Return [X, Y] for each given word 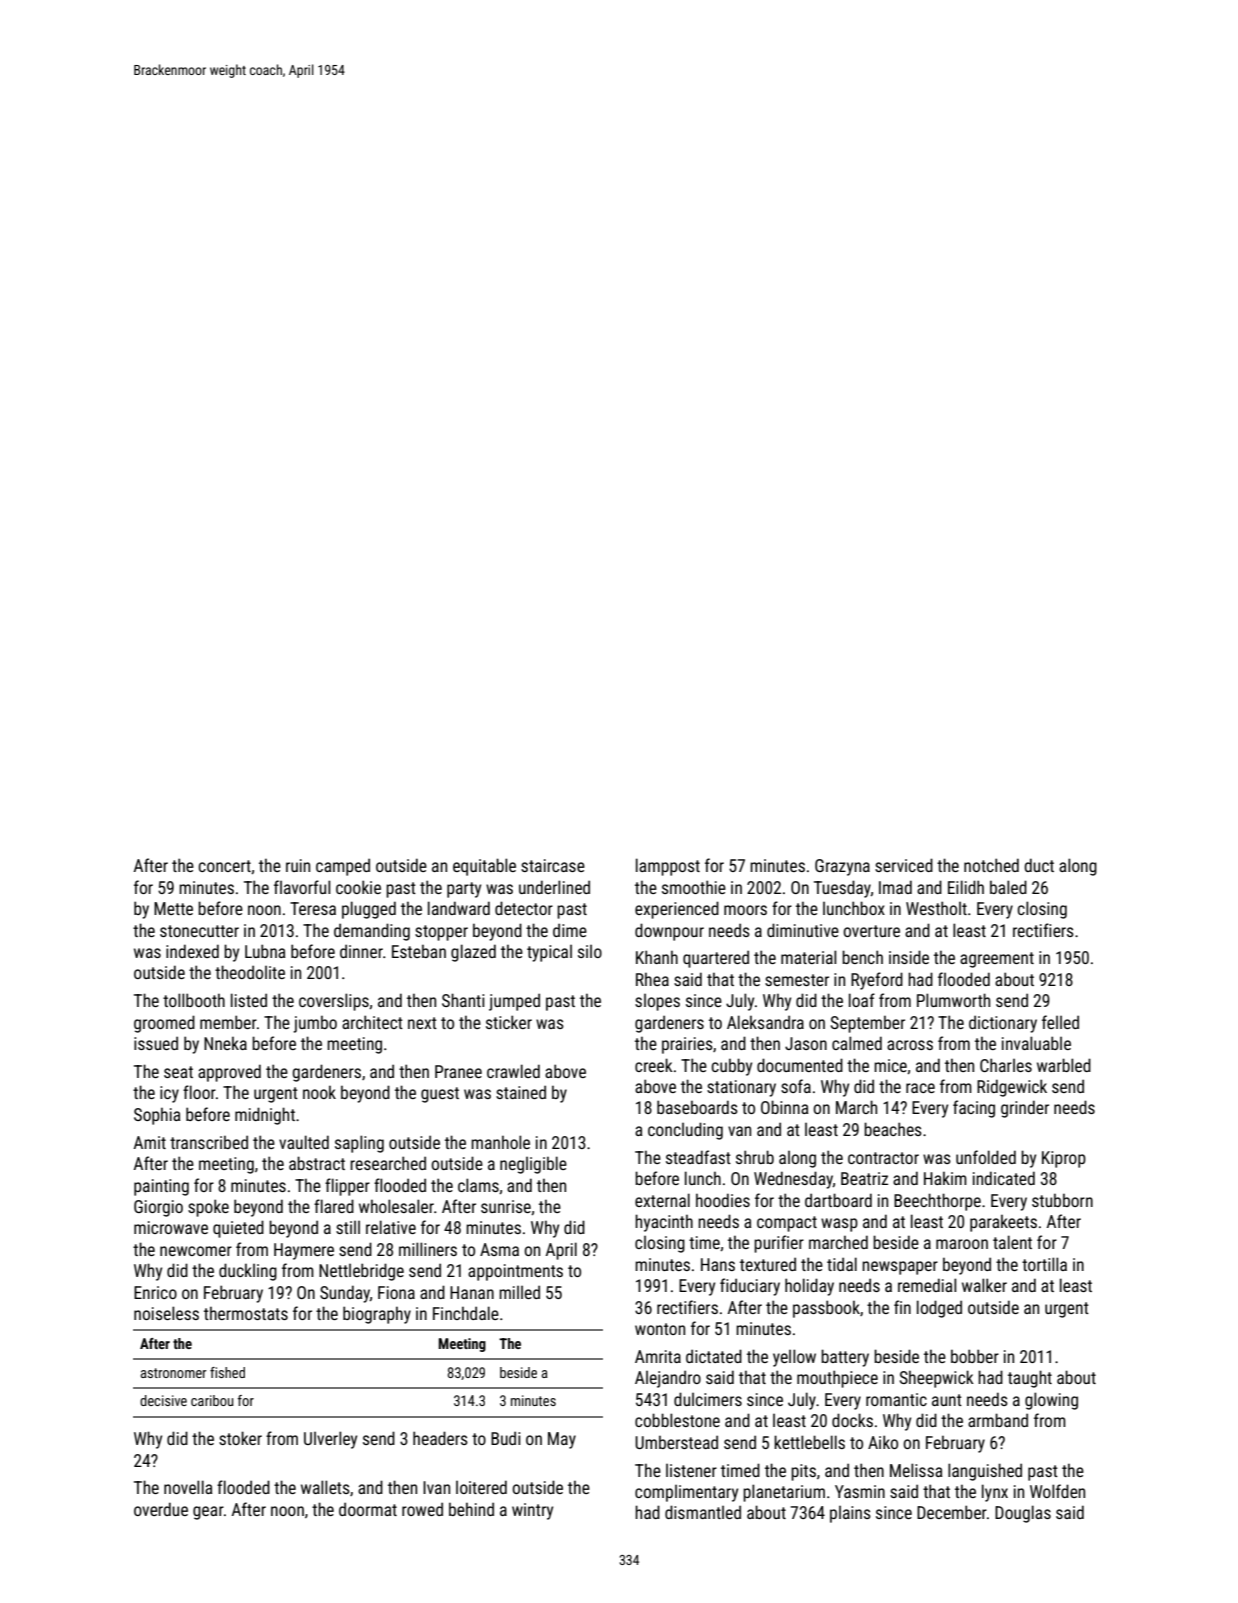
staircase [553, 865]
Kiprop [1064, 1159]
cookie [358, 887]
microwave [171, 1227]
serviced [904, 865]
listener [691, 1470]
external [662, 1200]
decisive [163, 1400]
